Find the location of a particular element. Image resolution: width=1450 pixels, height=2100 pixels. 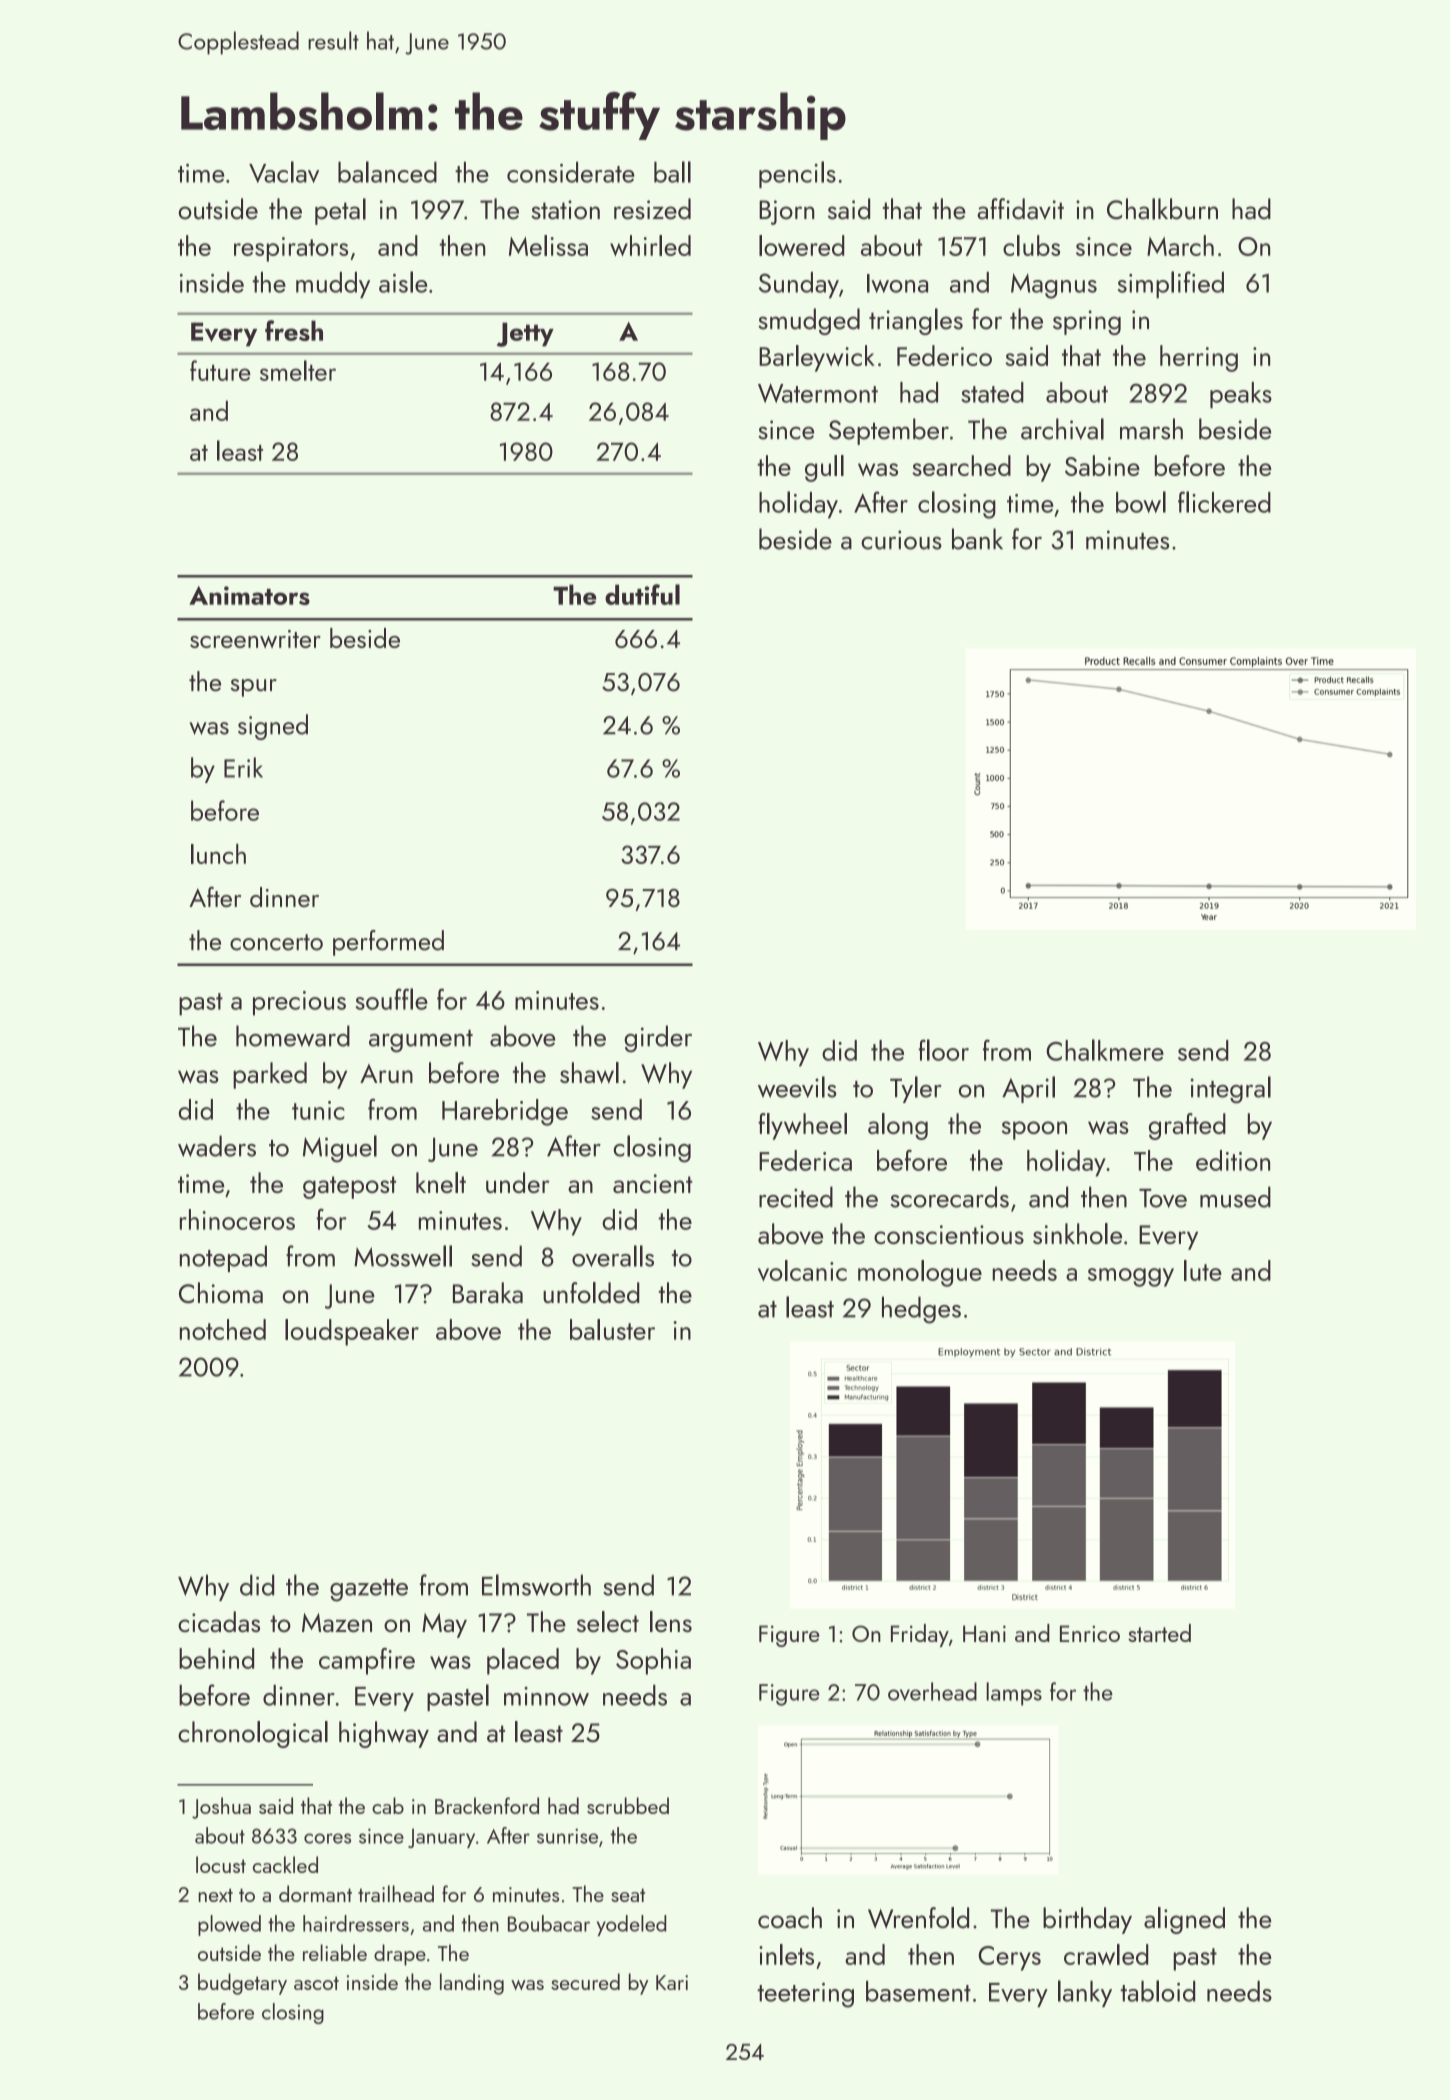

petal is located at coordinates (340, 211).
